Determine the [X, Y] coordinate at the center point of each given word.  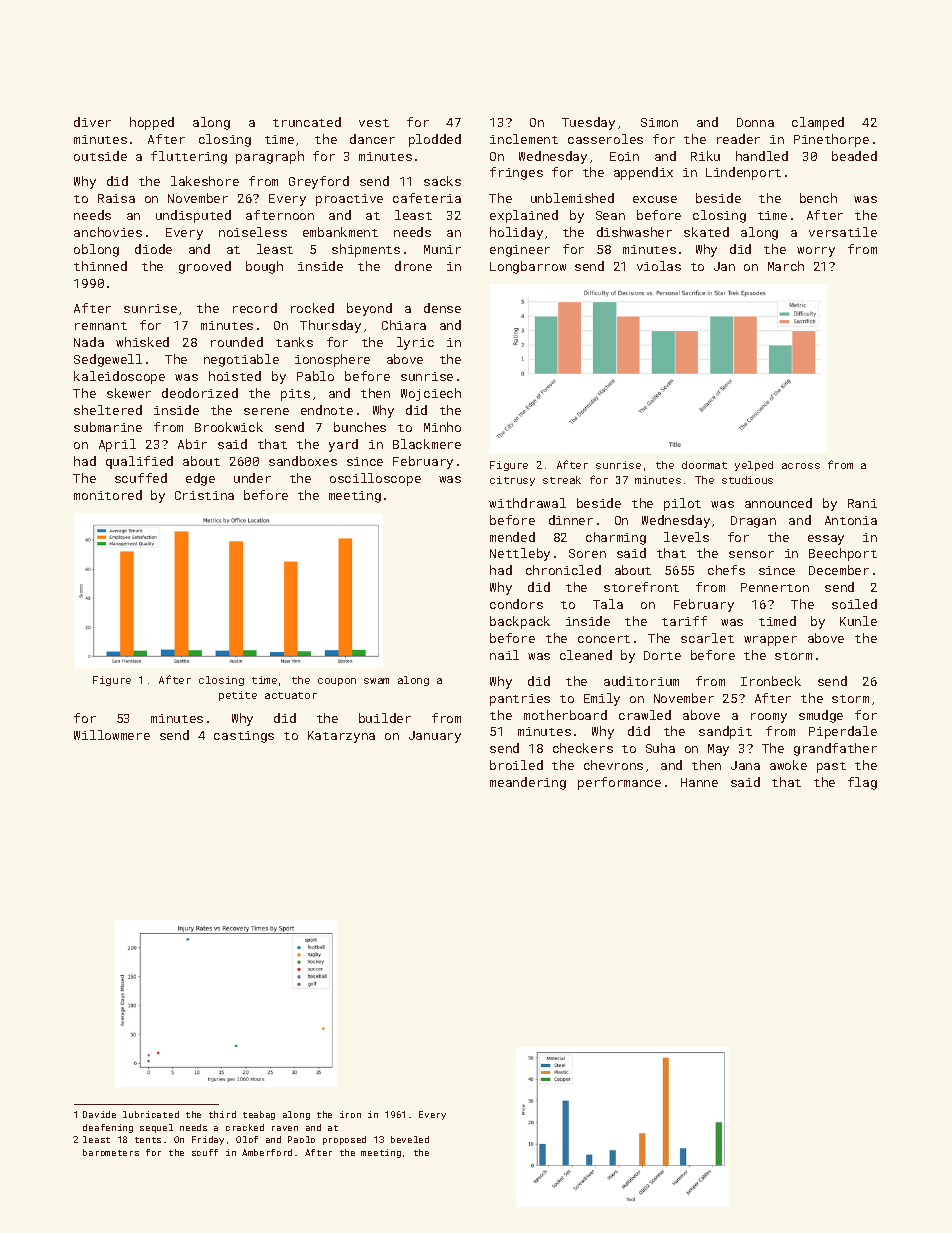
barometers [111, 1152]
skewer [129, 393]
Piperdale [843, 732]
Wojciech [431, 394]
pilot [682, 504]
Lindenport [743, 173]
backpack [520, 622]
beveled [410, 1139]
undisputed [193, 216]
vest [374, 123]
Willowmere [112, 735]
